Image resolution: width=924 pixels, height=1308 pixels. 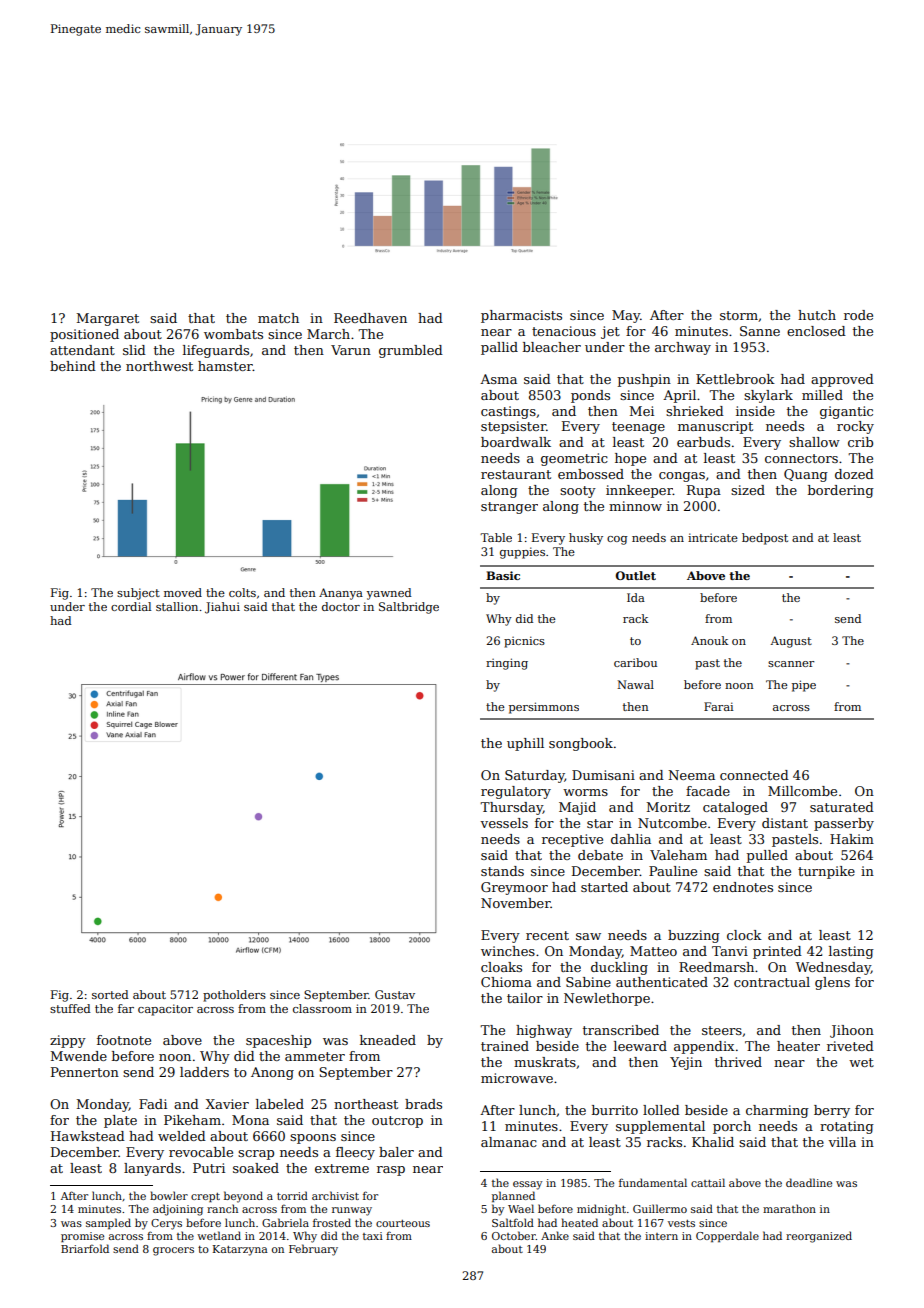 What do you see at coordinates (225, 366) in the screenshot?
I see `hamster` at bounding box center [225, 366].
